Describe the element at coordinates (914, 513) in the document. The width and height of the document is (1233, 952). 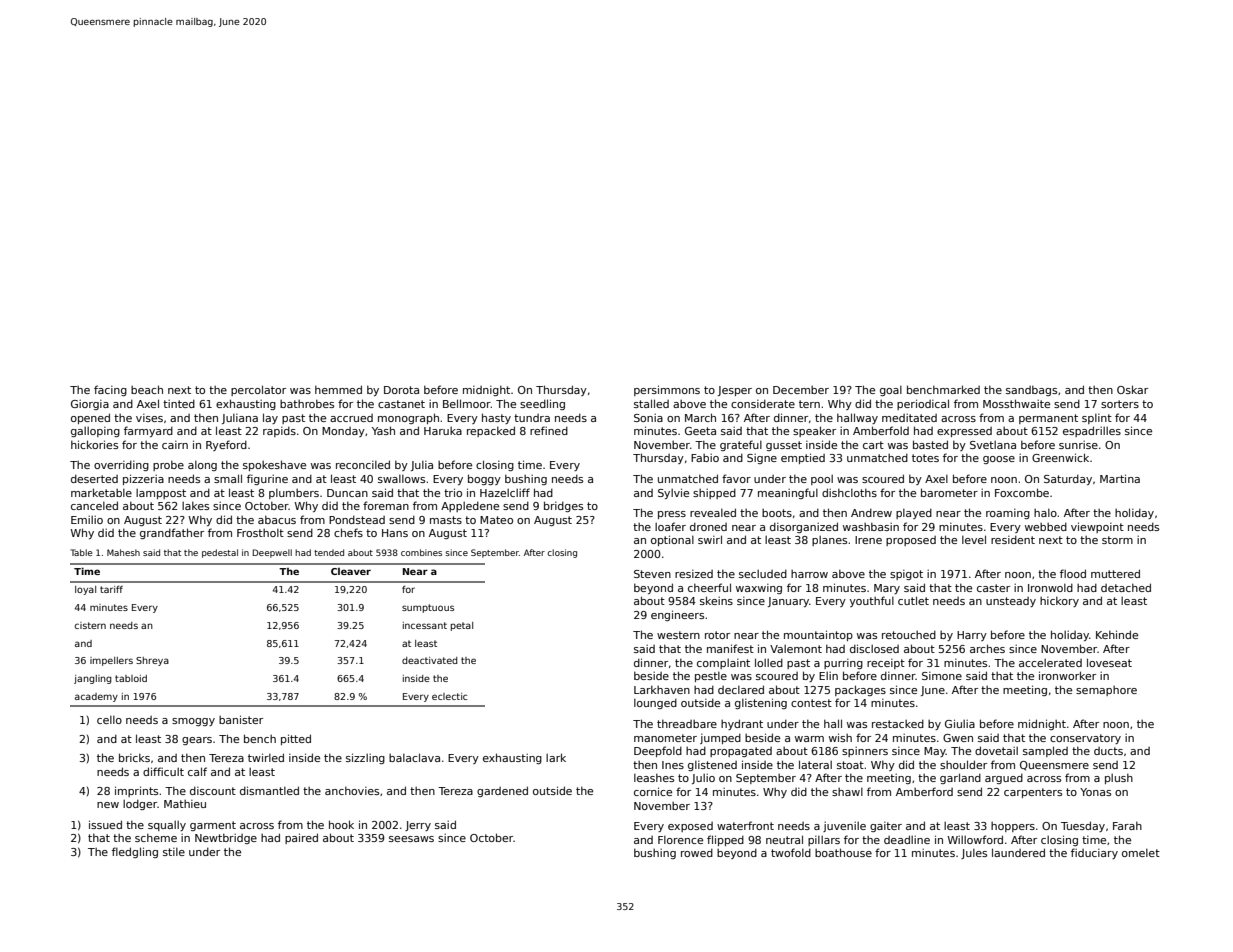
I see `played` at that location.
